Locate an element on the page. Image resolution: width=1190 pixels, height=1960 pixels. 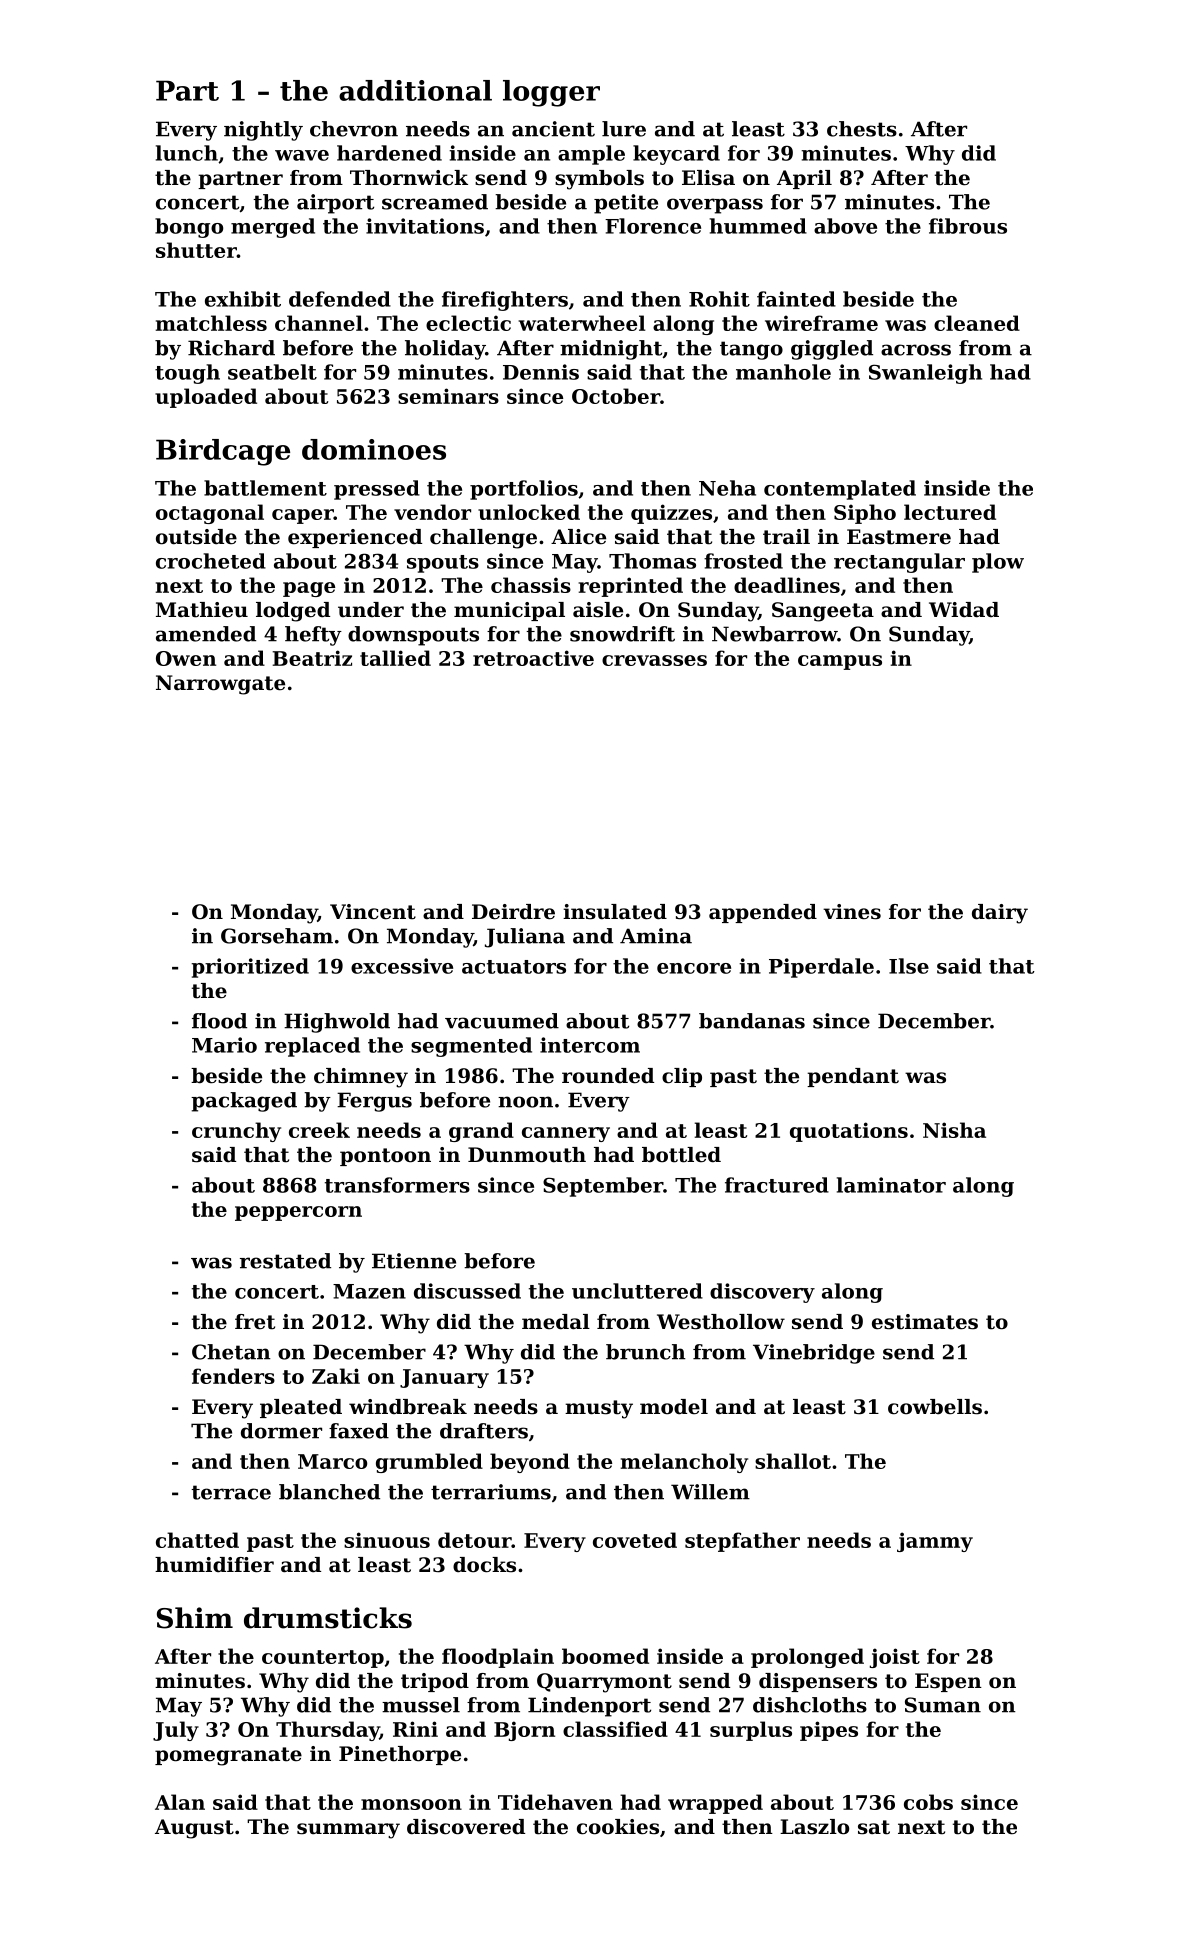
Chetan is located at coordinates (231, 1352).
